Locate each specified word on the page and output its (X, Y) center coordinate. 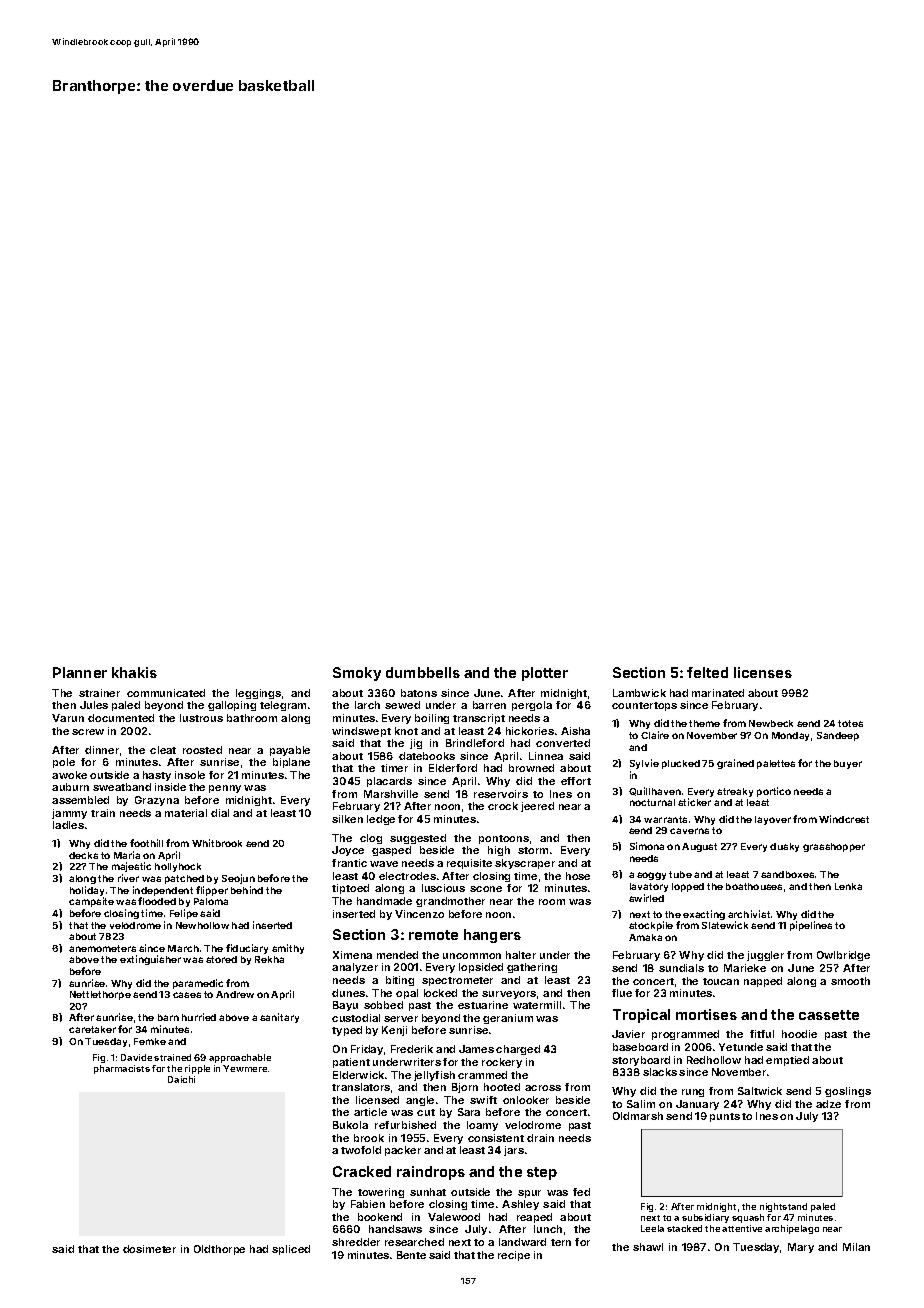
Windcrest (844, 819)
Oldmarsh (638, 1116)
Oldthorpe (219, 1250)
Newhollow (202, 925)
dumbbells (423, 672)
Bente (411, 1255)
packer (403, 1151)
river (128, 878)
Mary (801, 1248)
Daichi (181, 1079)
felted (707, 672)
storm (533, 850)
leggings (258, 694)
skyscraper (525, 864)
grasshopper (834, 847)
